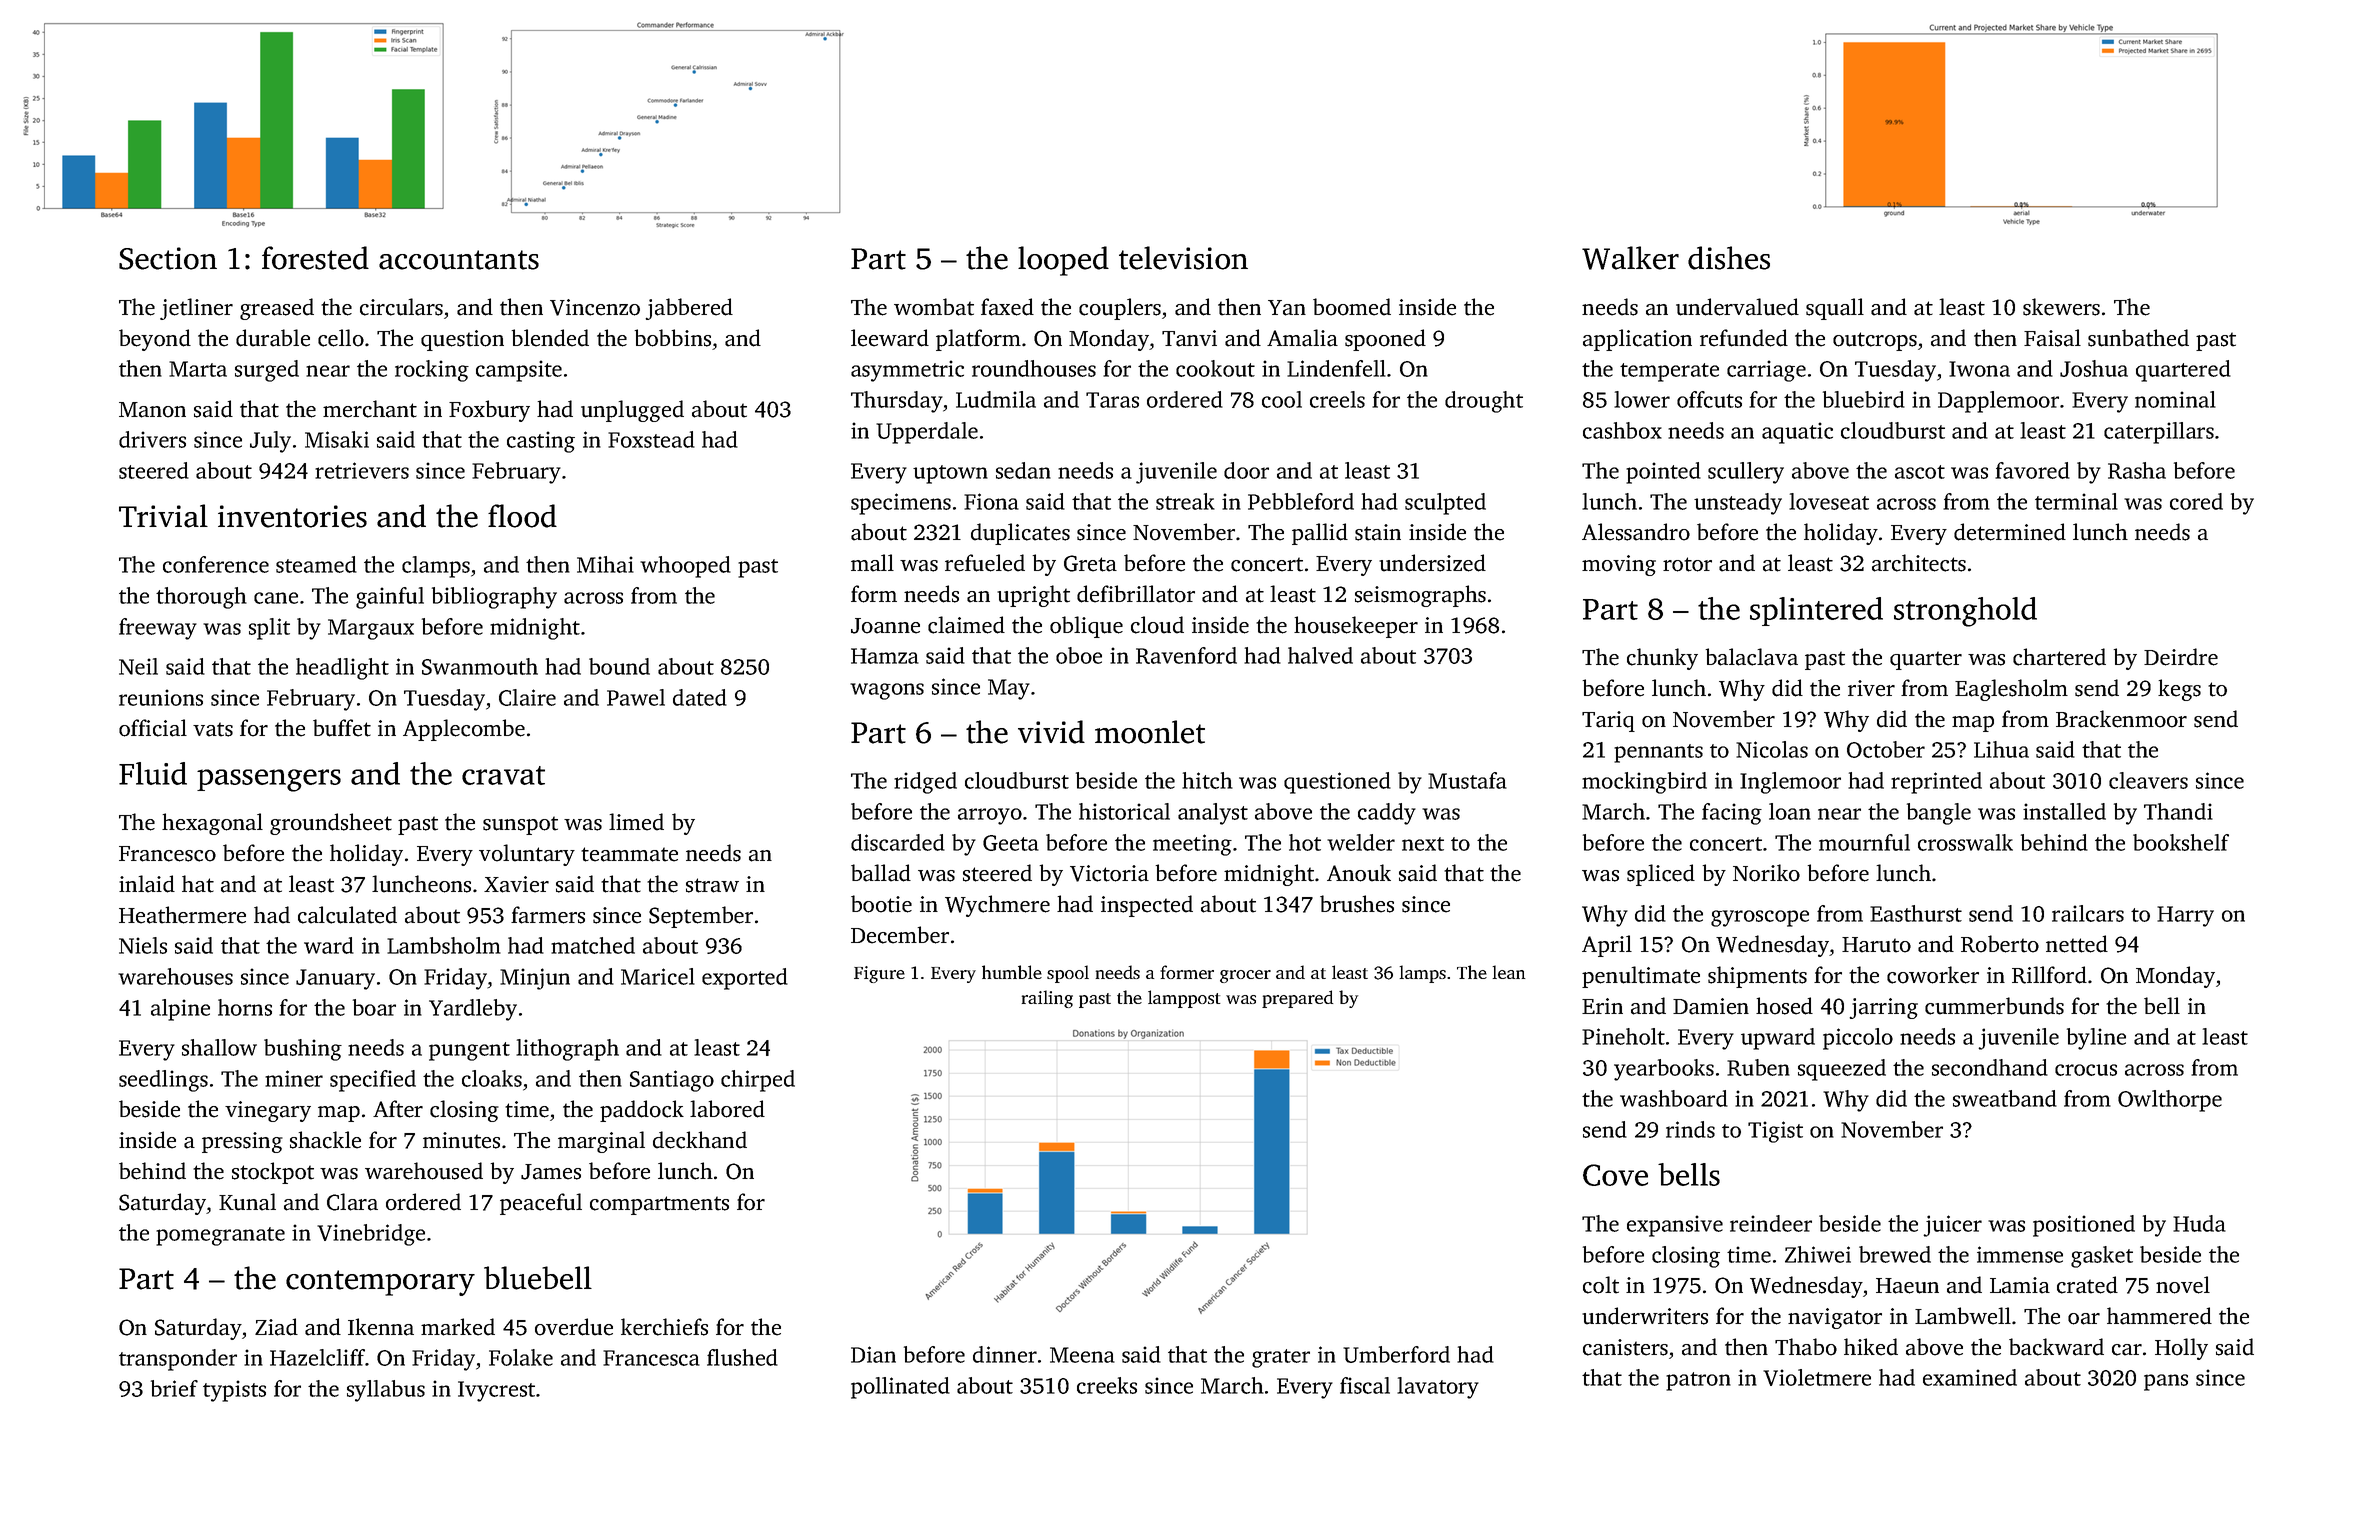 The height and width of the page is (1540, 2380). I want to click on buffet, so click(342, 728).
